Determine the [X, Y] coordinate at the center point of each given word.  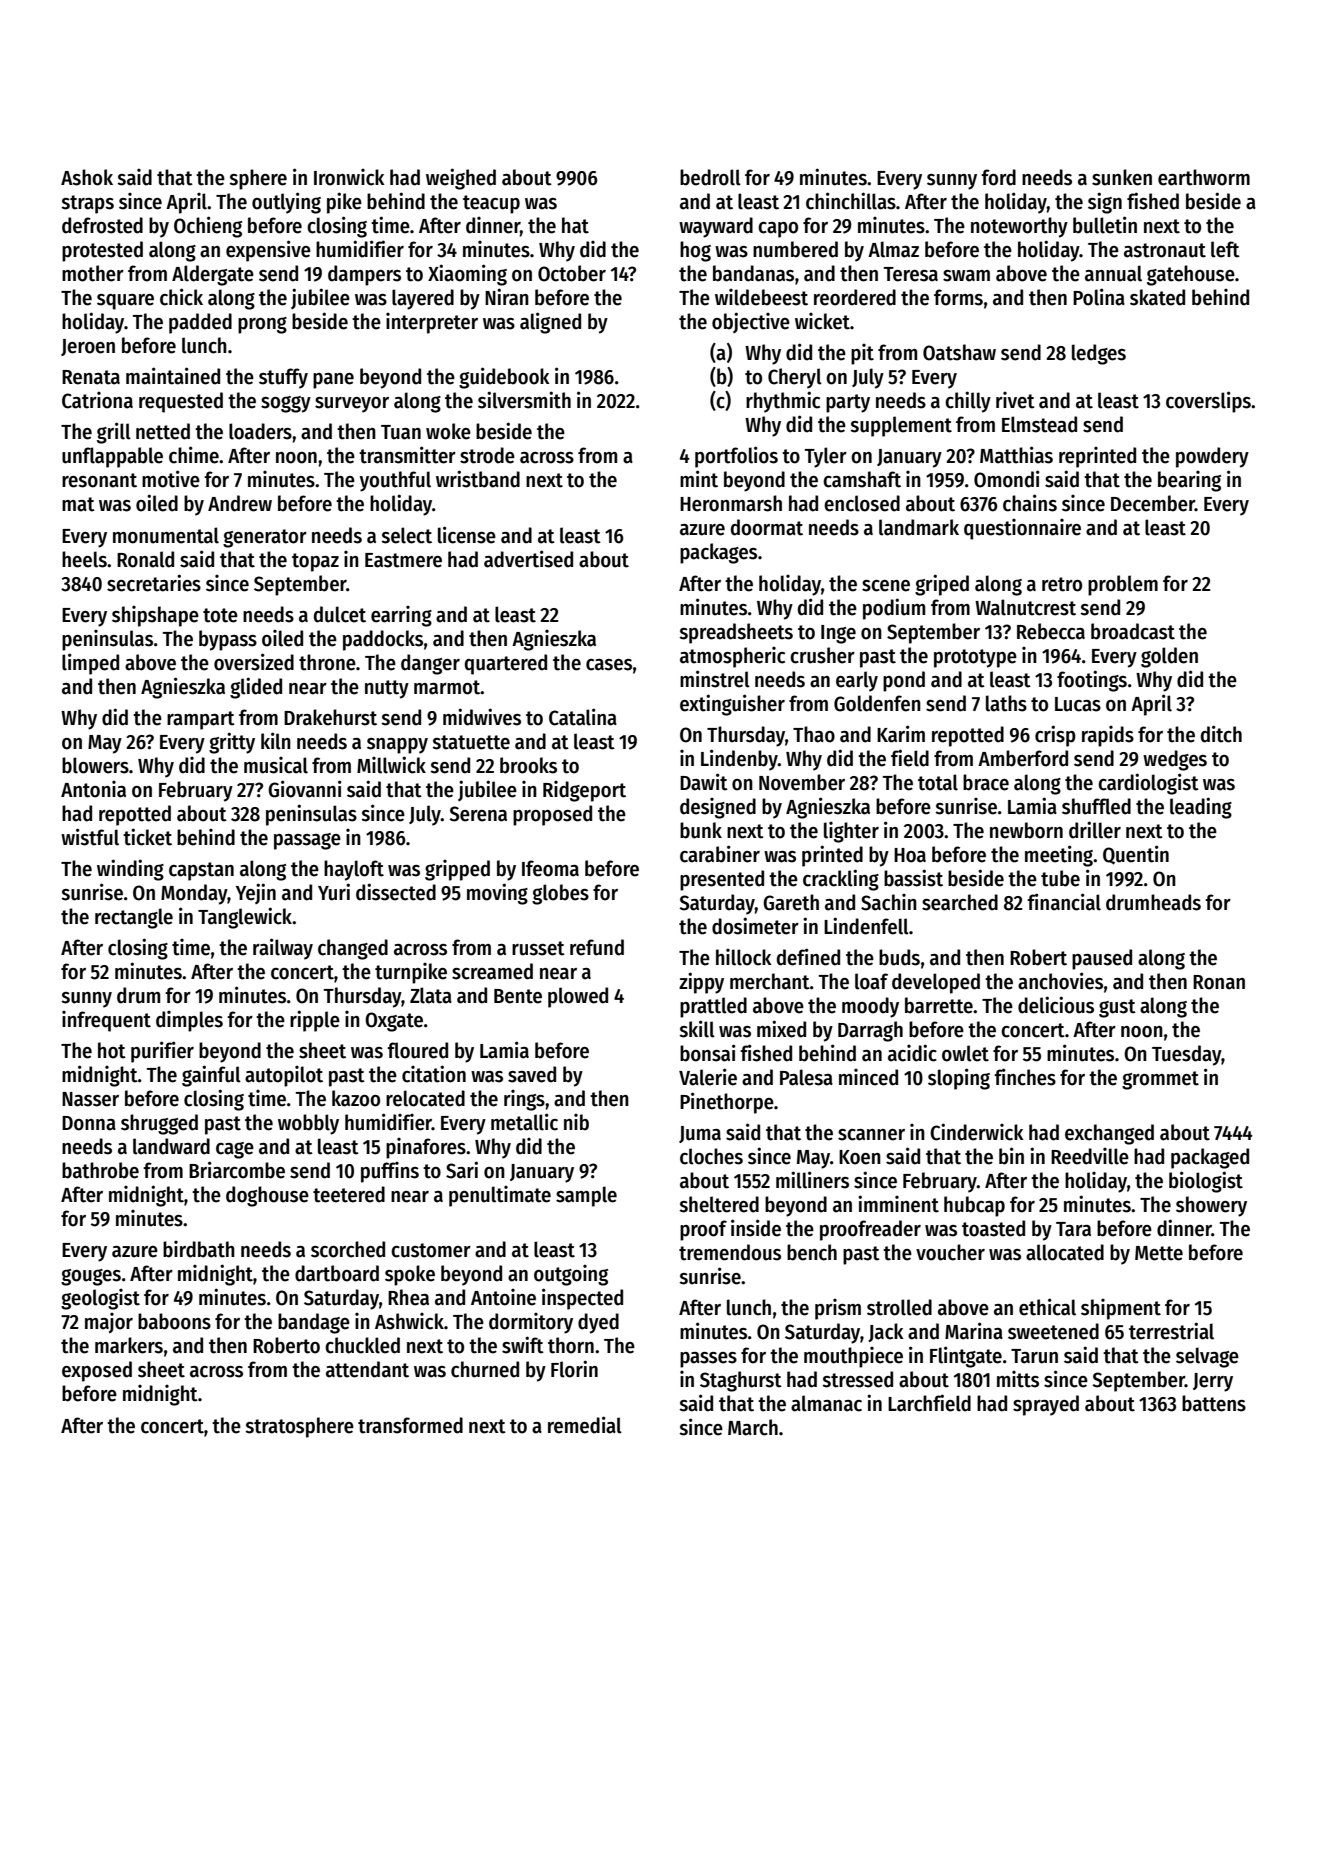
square [125, 302]
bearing [1189, 481]
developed [936, 983]
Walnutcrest [1025, 607]
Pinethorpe [727, 1103]
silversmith [524, 400]
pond [904, 681]
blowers [95, 765]
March [753, 1427]
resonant [99, 480]
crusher [822, 655]
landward [171, 1146]
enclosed [862, 503]
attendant [367, 1369]
